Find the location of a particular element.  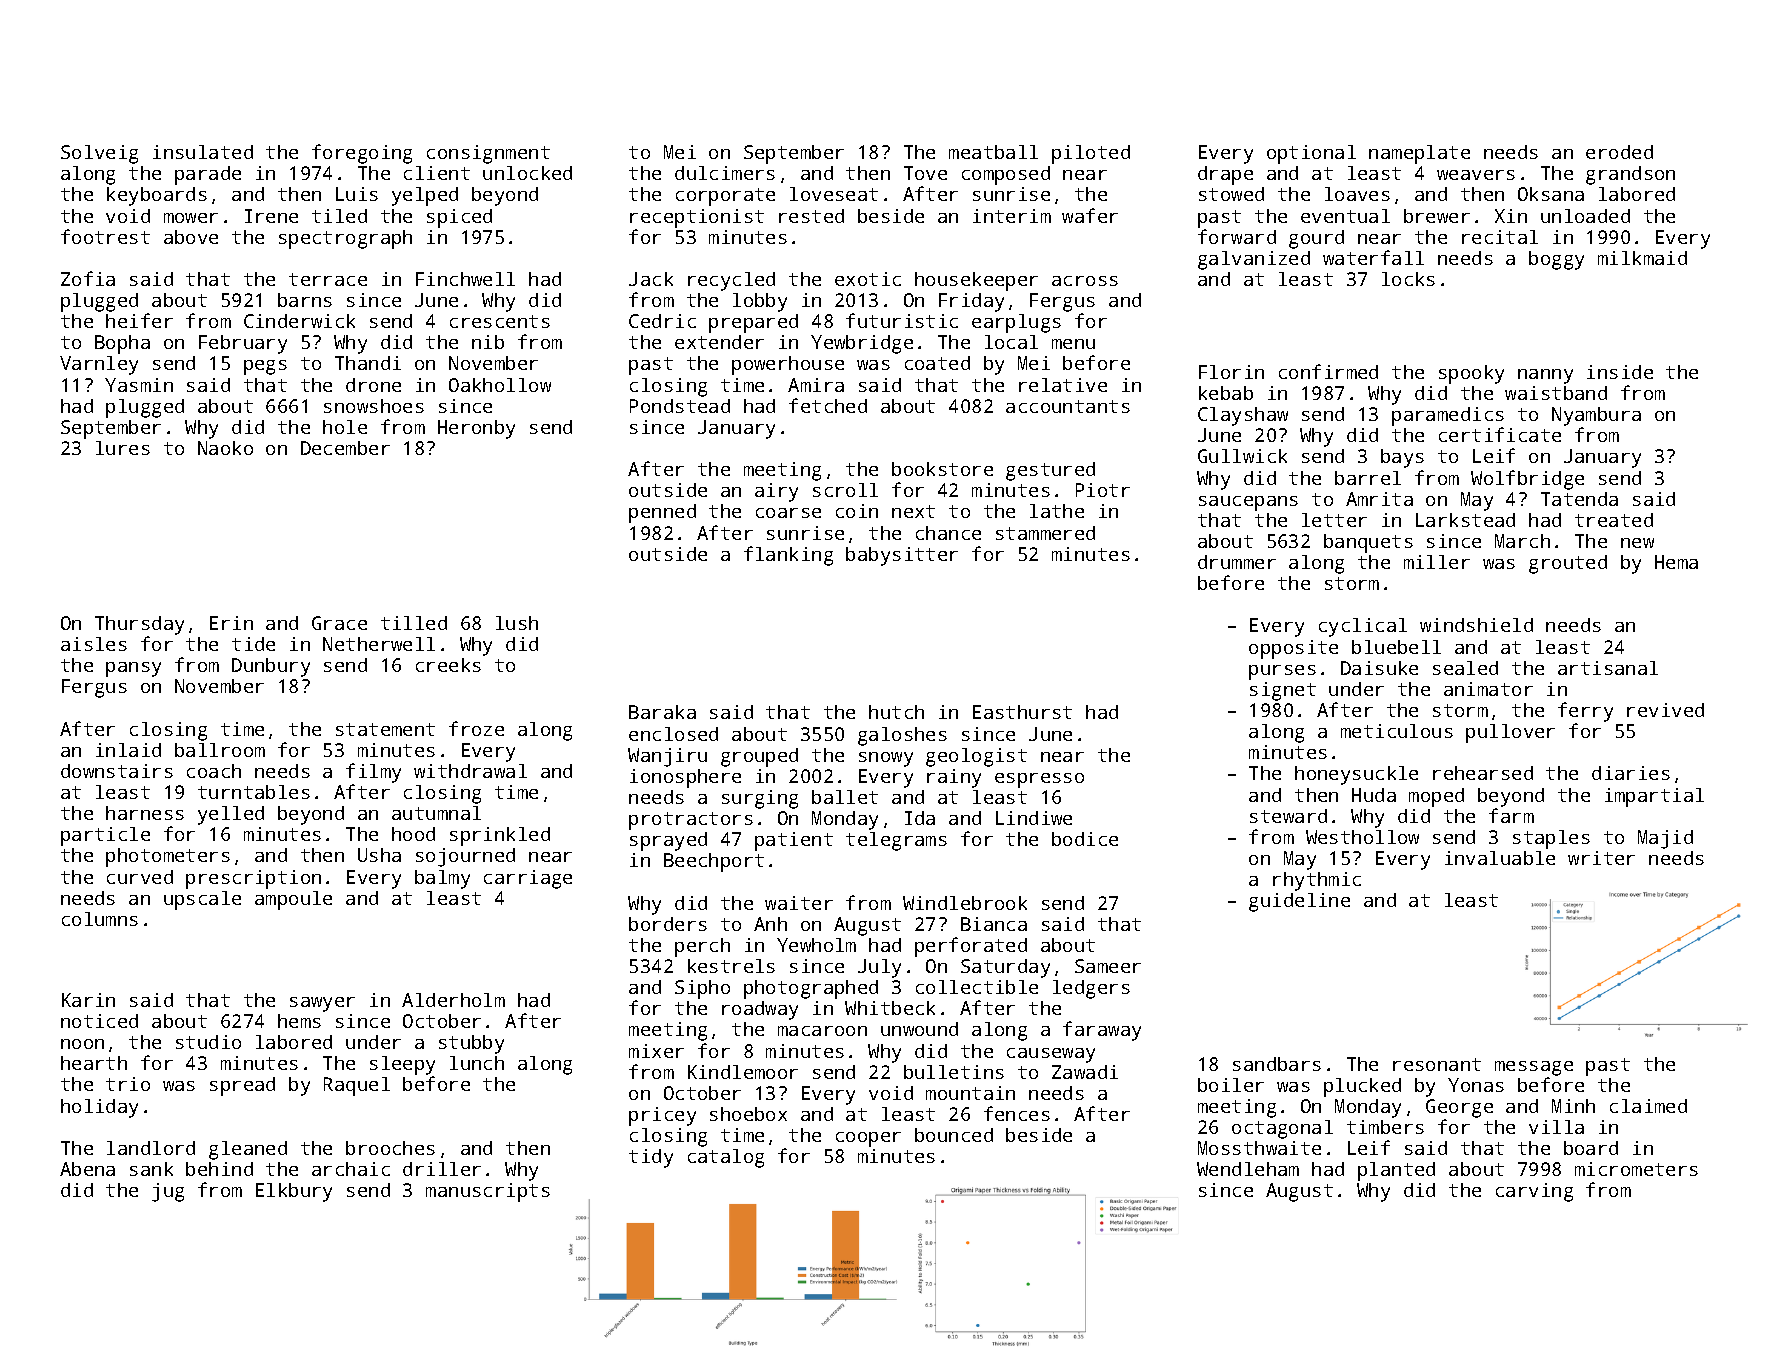

unwound is located at coordinates (919, 1029).
